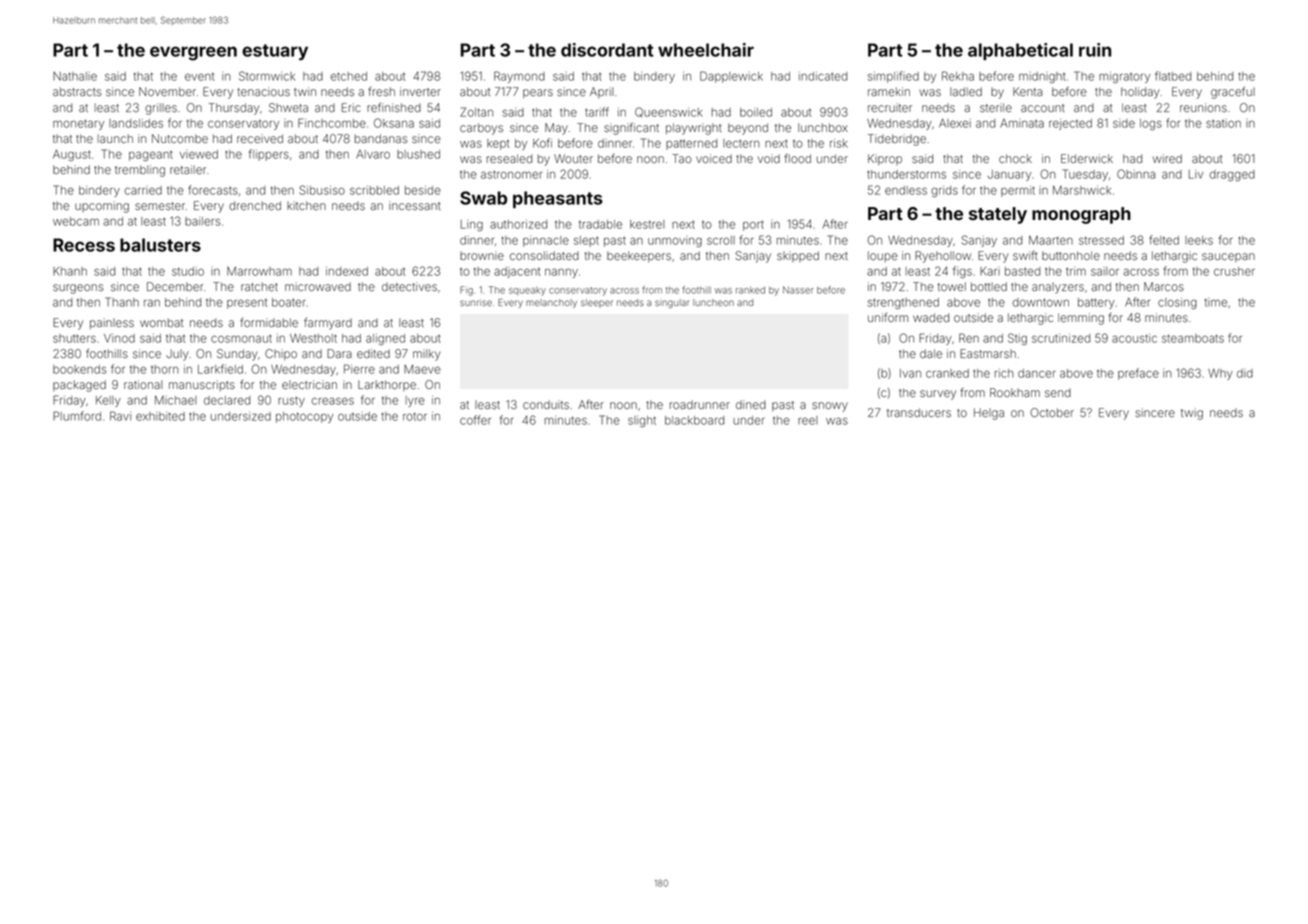 This screenshot has height=924, width=1308. Describe the element at coordinates (70, 271) in the screenshot. I see `Khanh` at that location.
